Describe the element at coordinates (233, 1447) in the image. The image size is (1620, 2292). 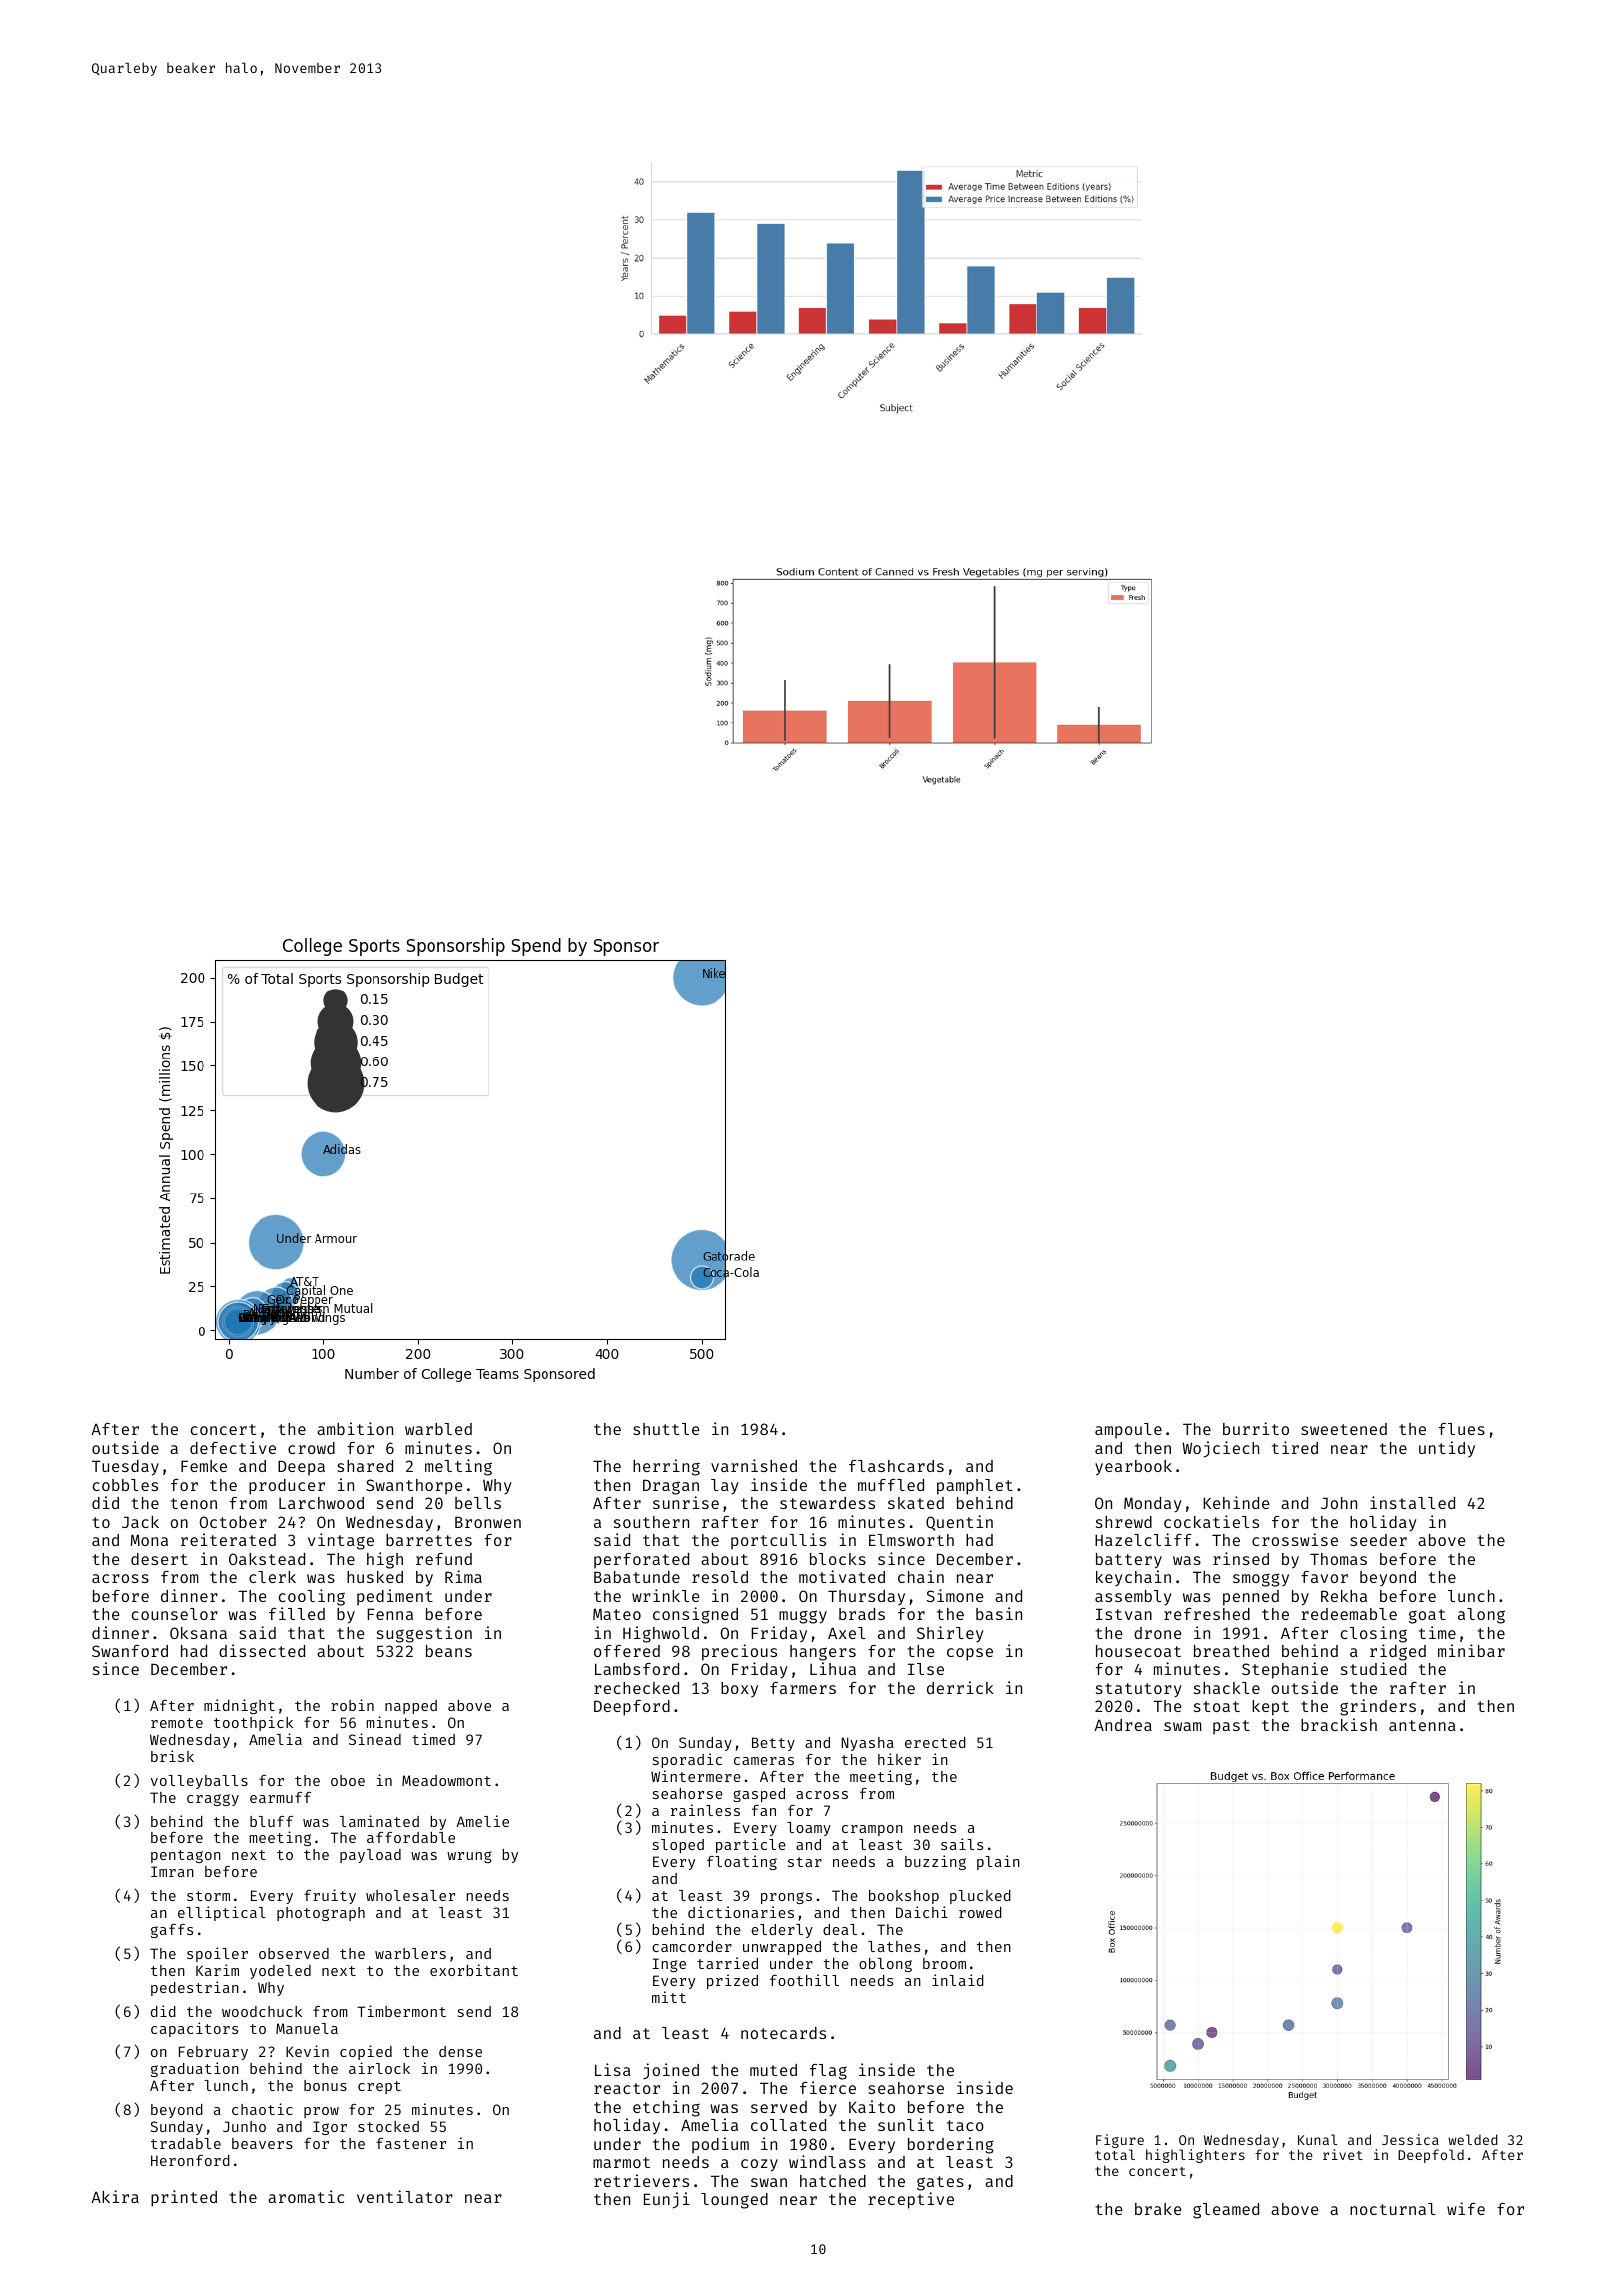
I see `defective` at that location.
